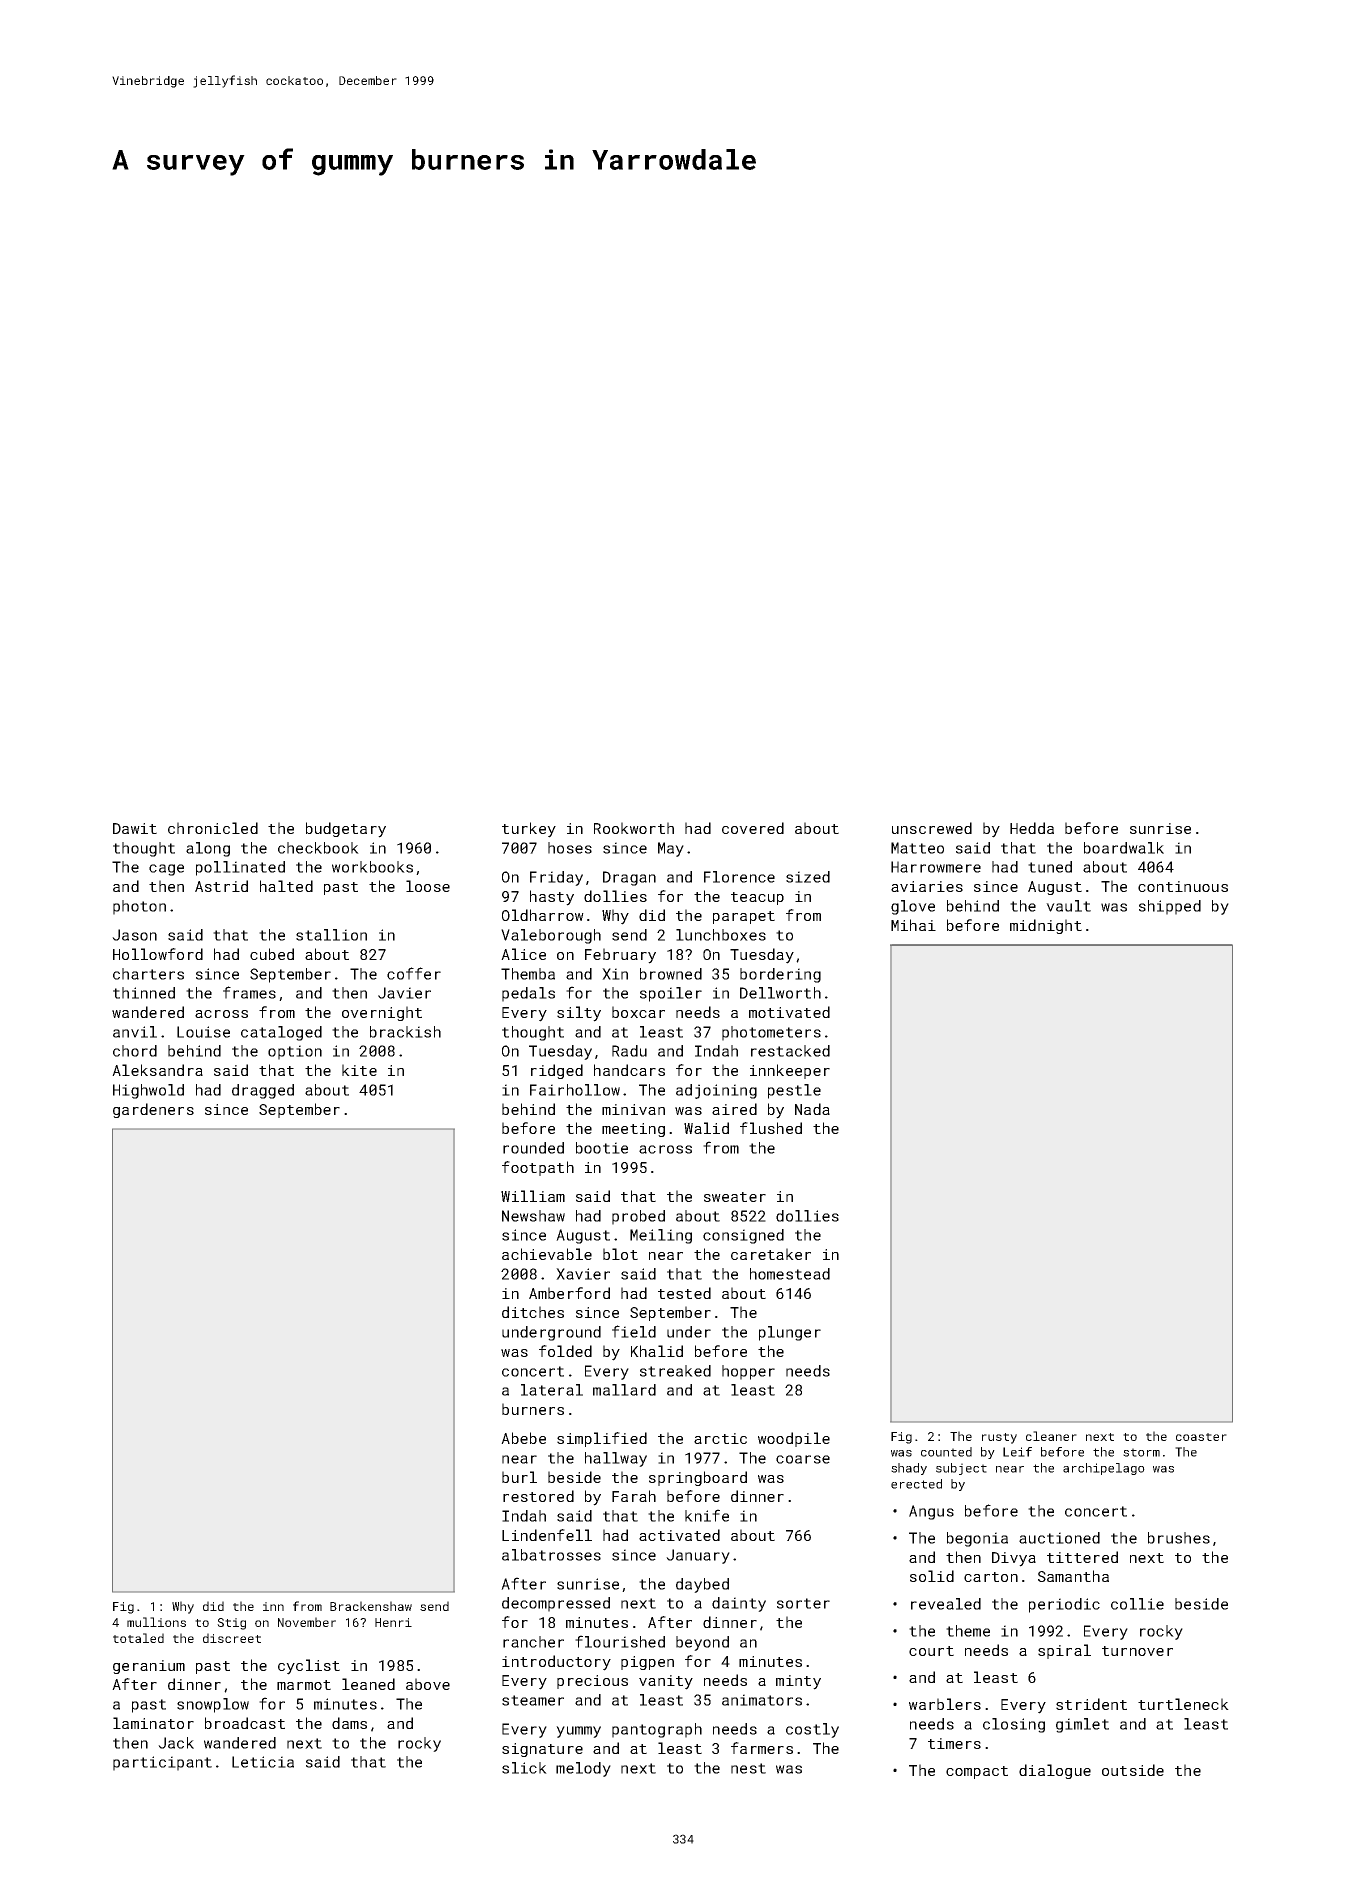 This screenshot has width=1345, height=1902. Describe the element at coordinates (812, 1109) in the screenshot. I see `Nada` at that location.
